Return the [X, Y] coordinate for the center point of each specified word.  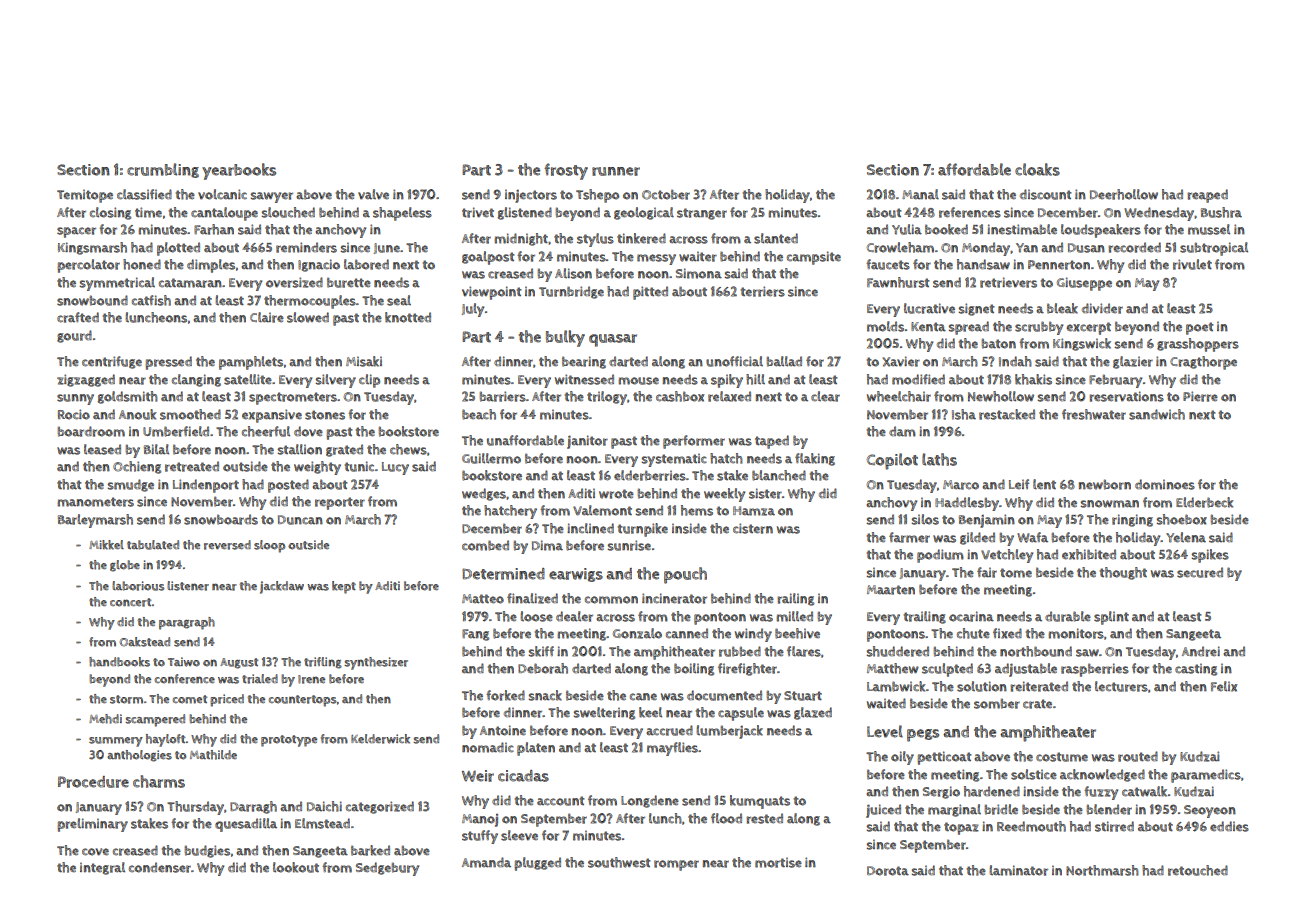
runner [616, 171]
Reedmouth [1031, 826]
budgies [207, 851]
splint [1111, 618]
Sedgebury [387, 869]
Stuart [803, 696]
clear [825, 396]
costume [1062, 757]
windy [753, 635]
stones [325, 415]
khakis [1033, 379]
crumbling [163, 170]
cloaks [1037, 169]
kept [344, 587]
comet [190, 699]
